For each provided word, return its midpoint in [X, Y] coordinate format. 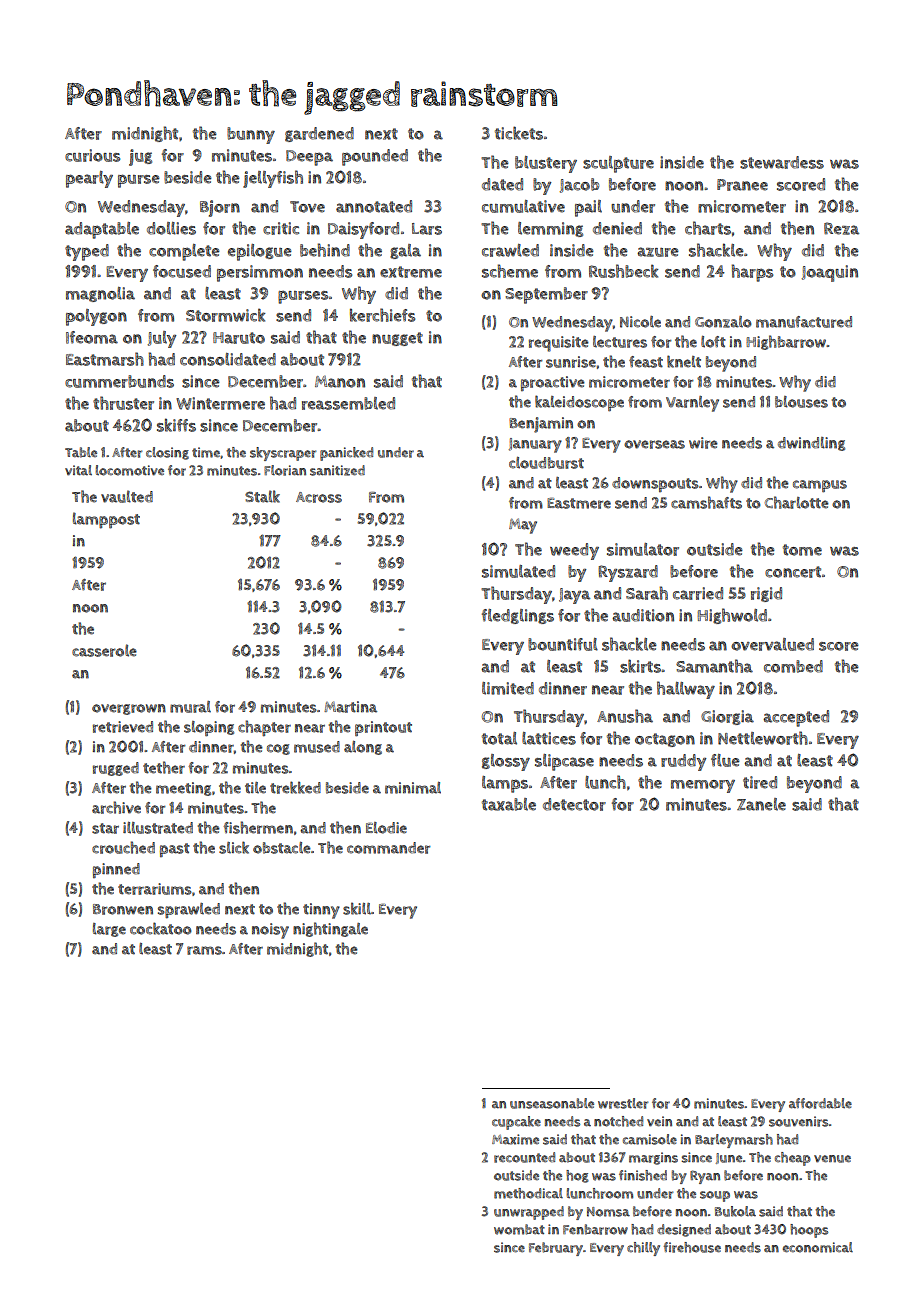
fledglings [518, 616]
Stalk [262, 496]
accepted [796, 718]
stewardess [782, 162]
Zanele [761, 804]
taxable [509, 804]
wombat [519, 1229]
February [556, 1249]
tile [255, 788]
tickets [519, 133]
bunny [251, 135]
